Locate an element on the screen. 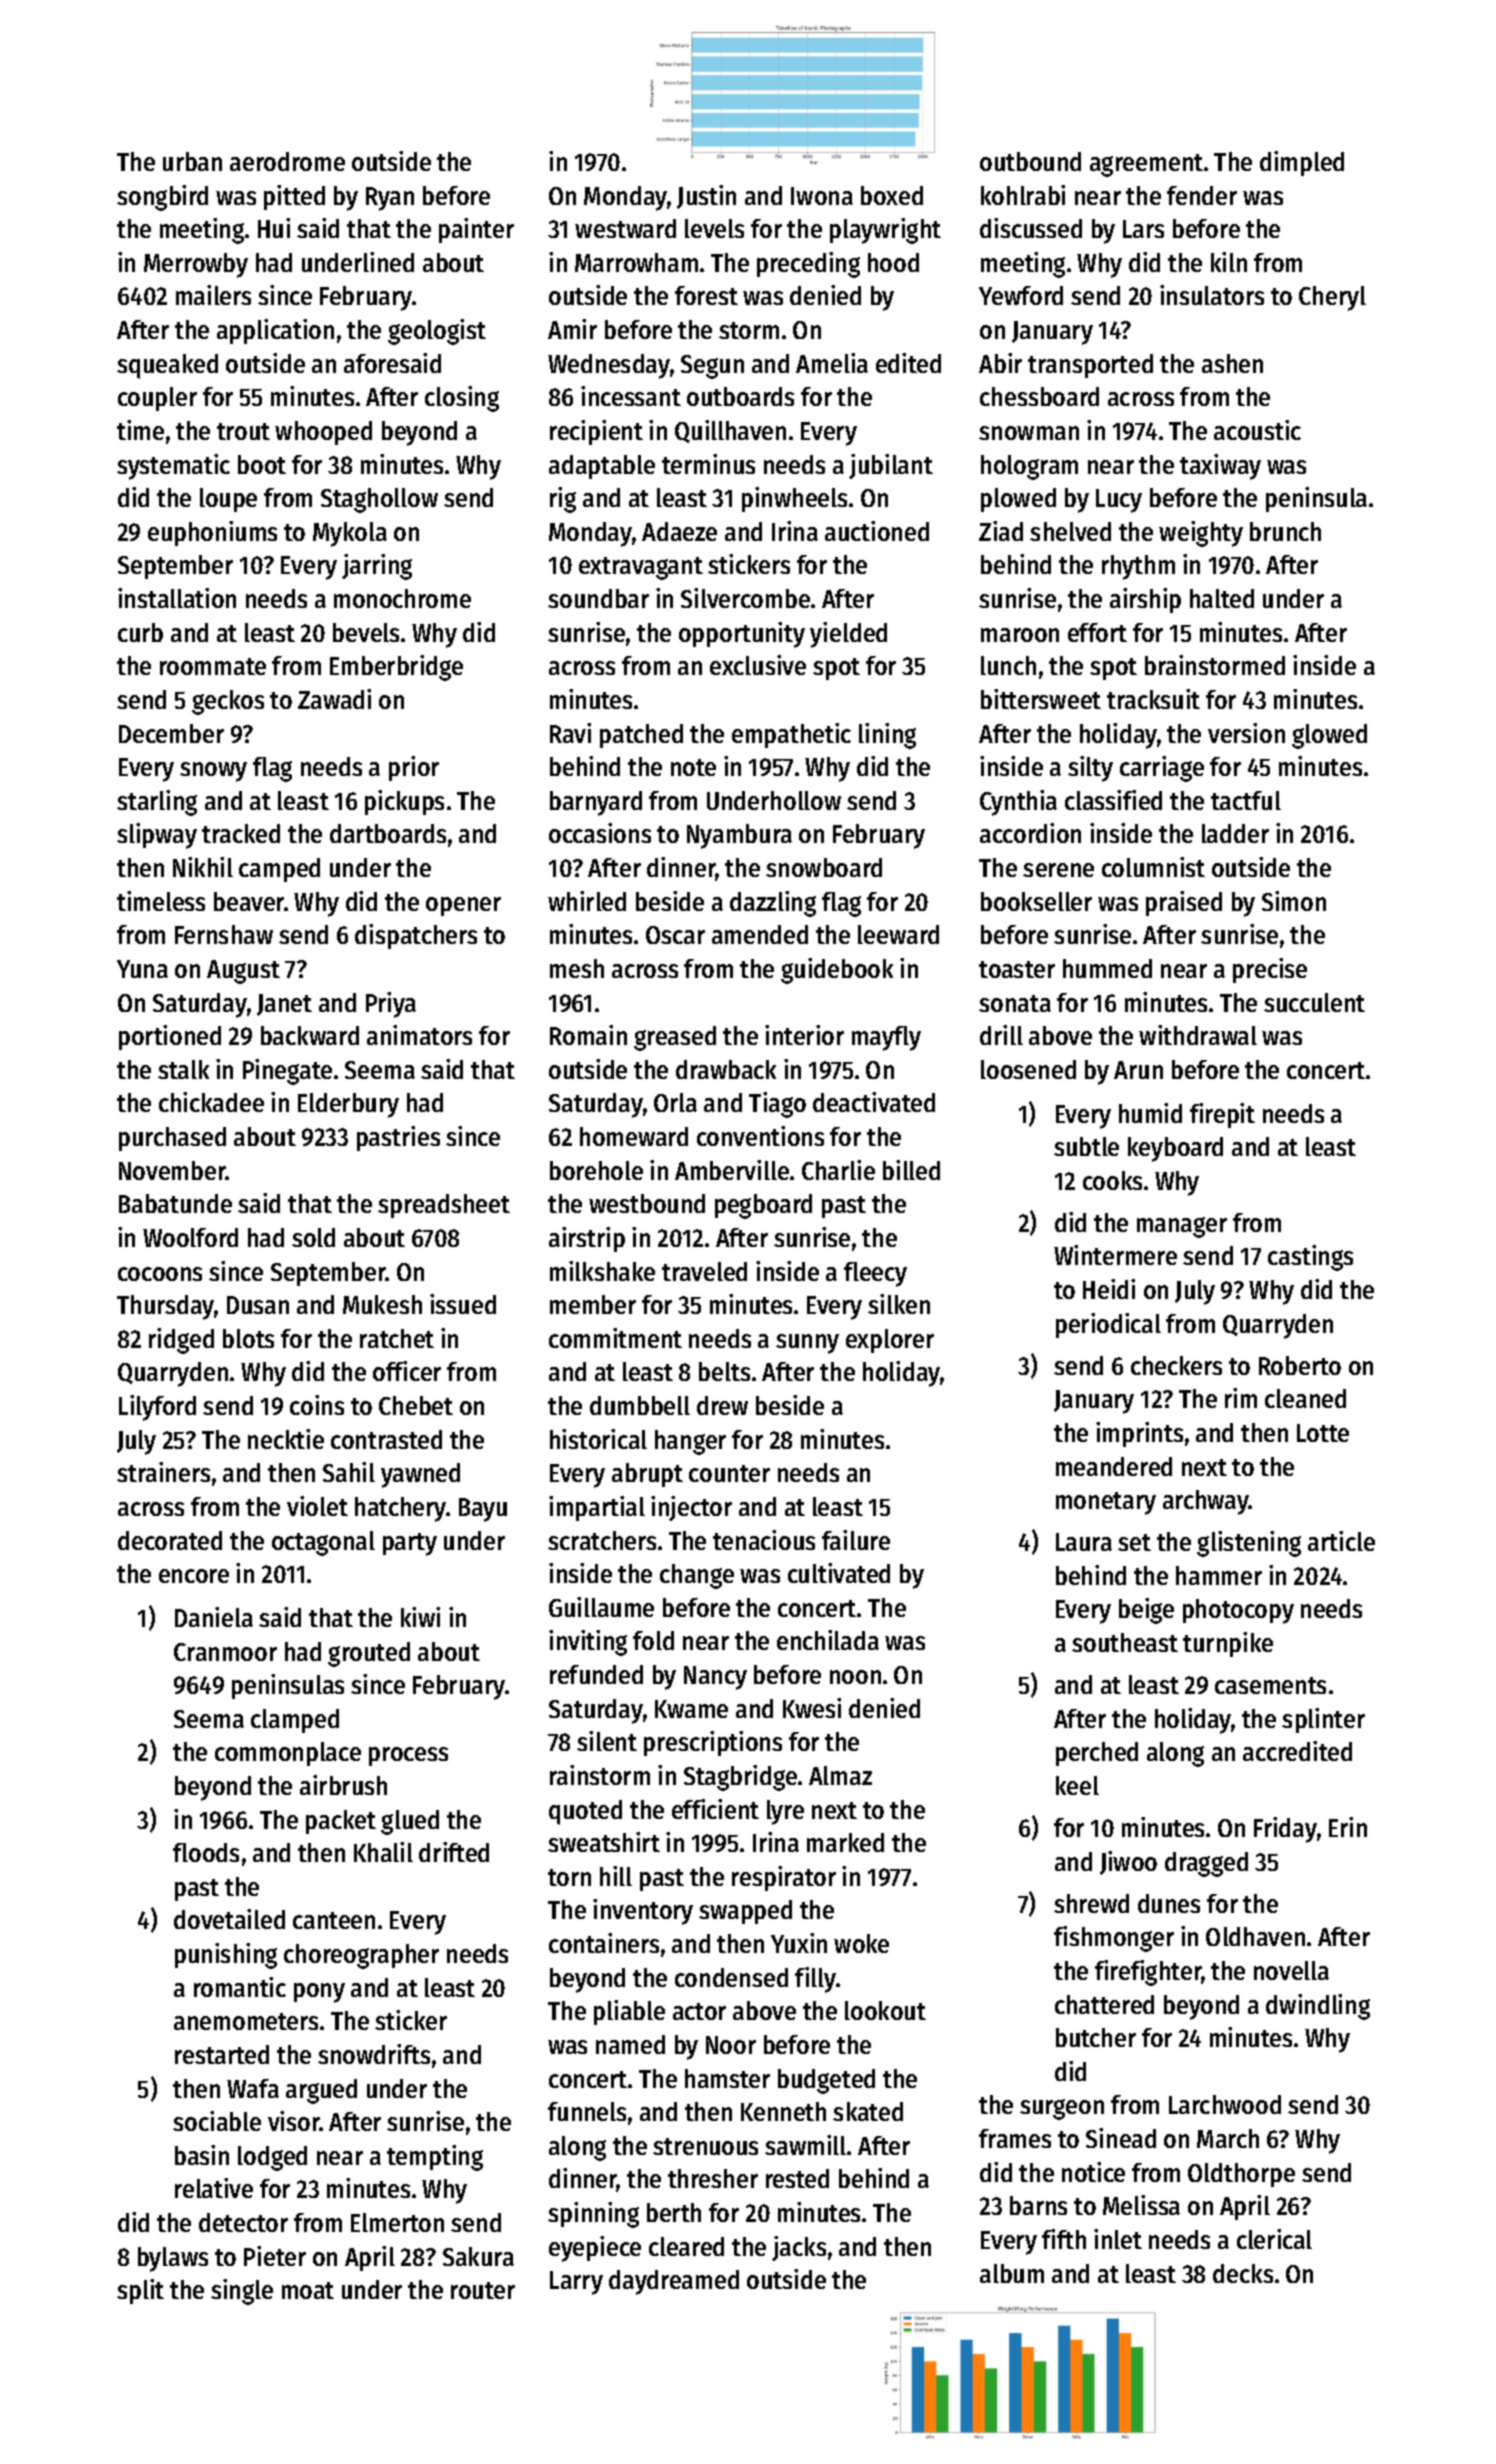  outbound is located at coordinates (1030, 161).
